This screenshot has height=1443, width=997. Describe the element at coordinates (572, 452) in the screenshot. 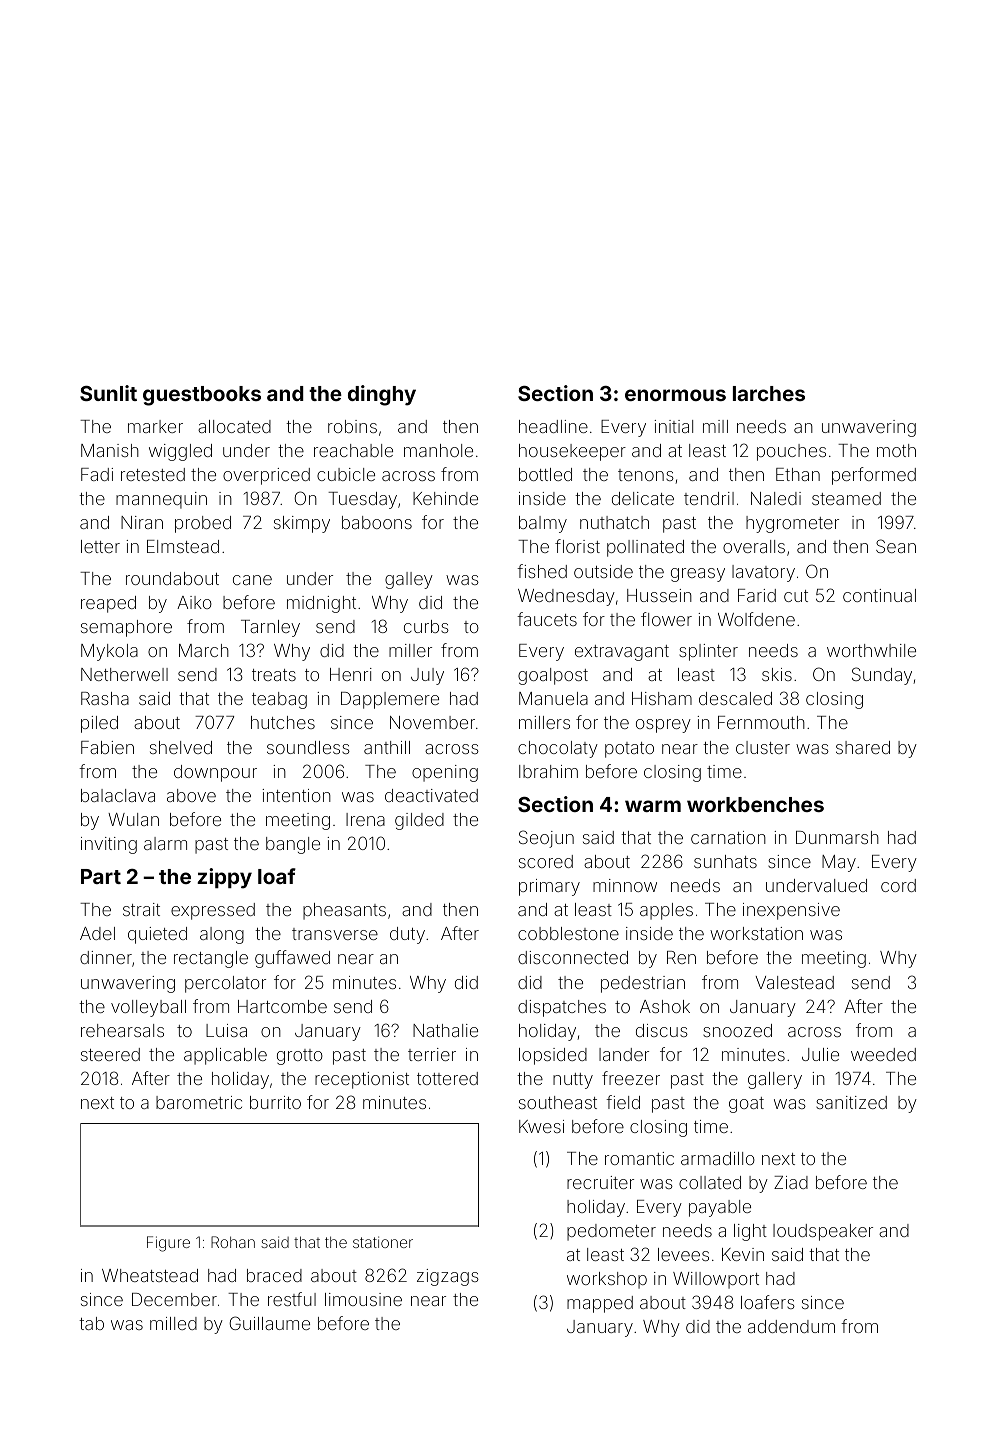

I see `housekeeper` at that location.
